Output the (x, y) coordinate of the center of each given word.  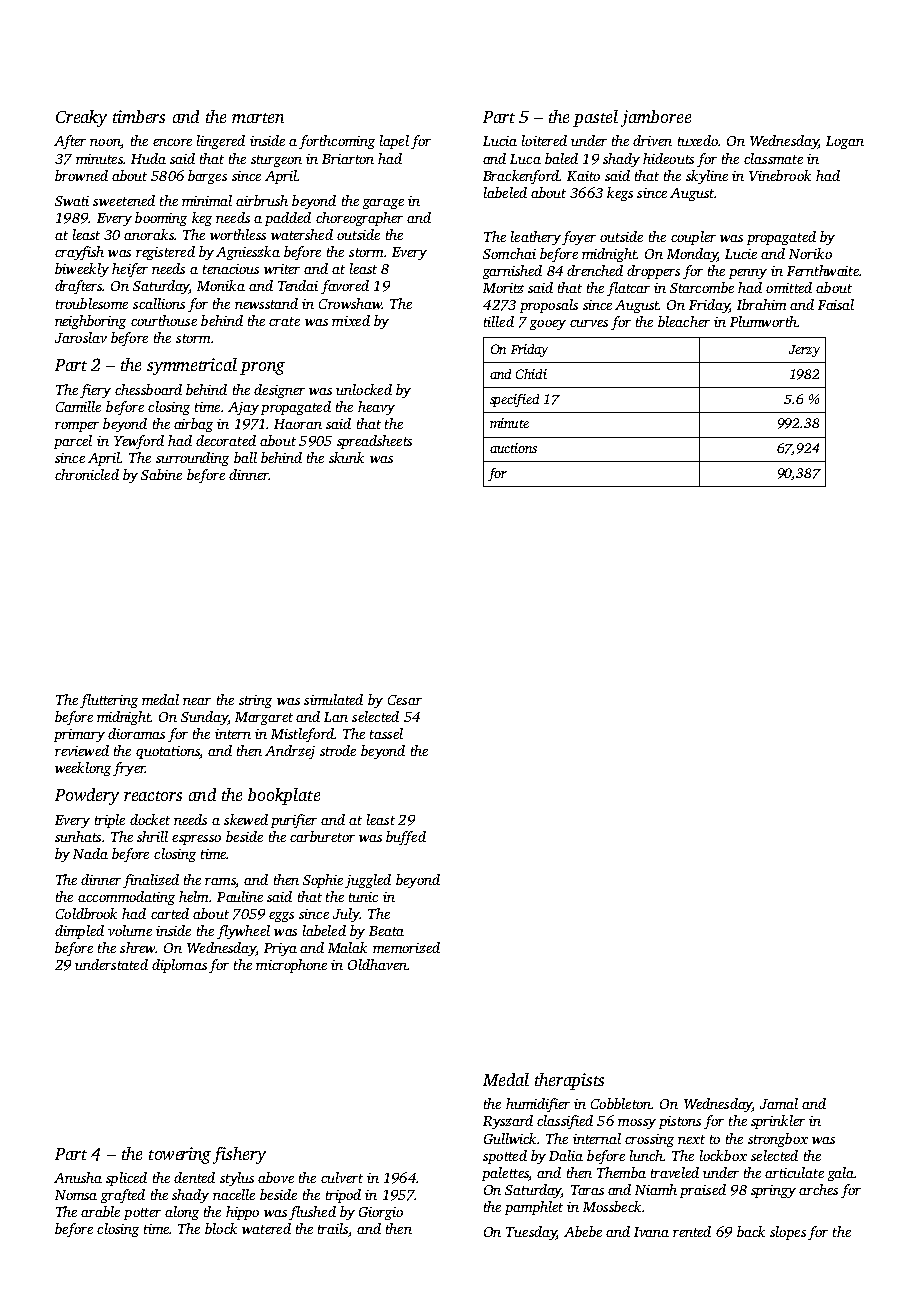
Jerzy (804, 351)
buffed (406, 838)
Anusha (78, 1177)
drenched (595, 270)
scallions (159, 303)
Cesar (405, 700)
